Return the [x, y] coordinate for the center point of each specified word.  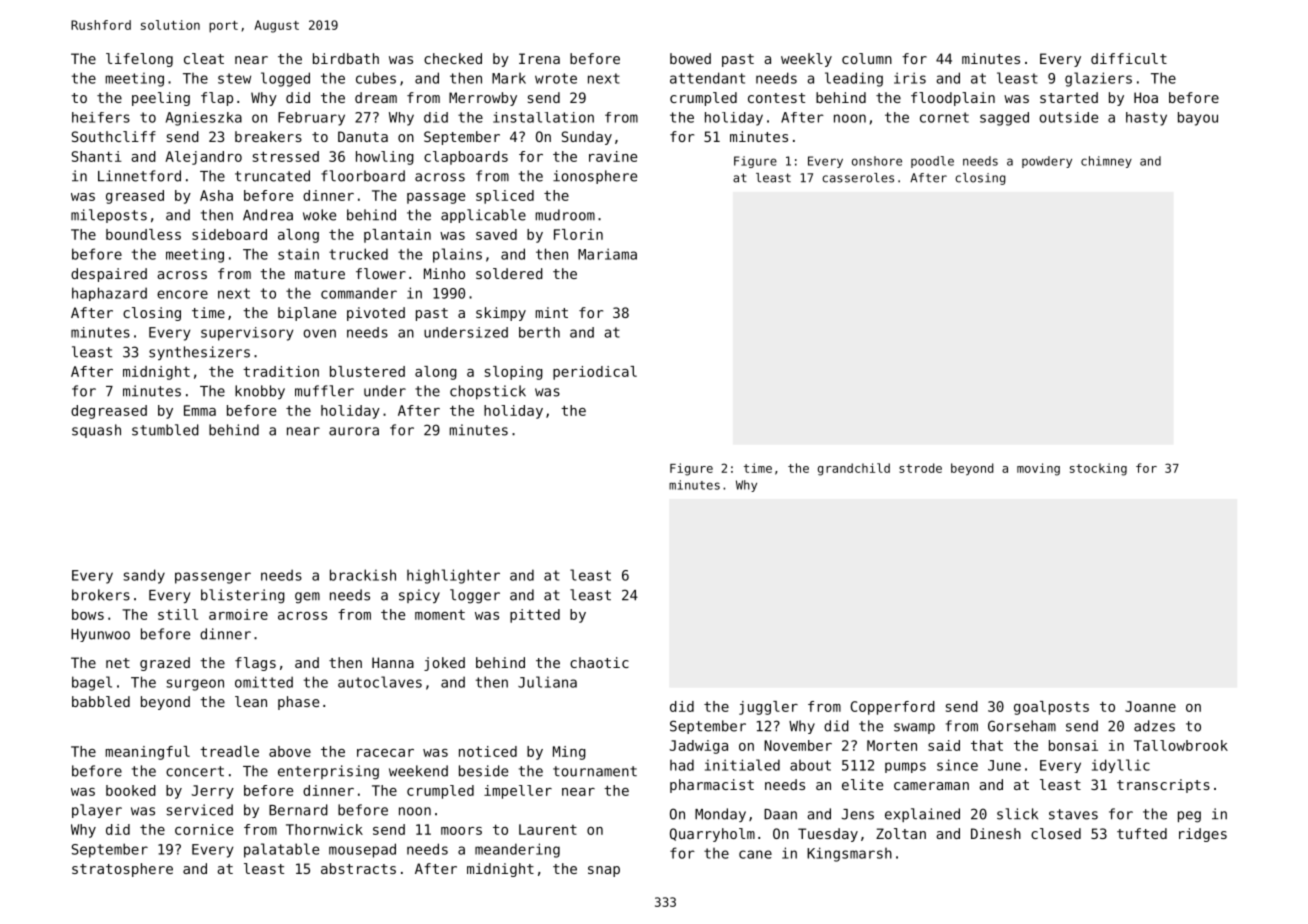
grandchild [854, 469]
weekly [806, 60]
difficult [1129, 58]
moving [1038, 469]
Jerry [213, 792]
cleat [204, 58]
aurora [354, 431]
